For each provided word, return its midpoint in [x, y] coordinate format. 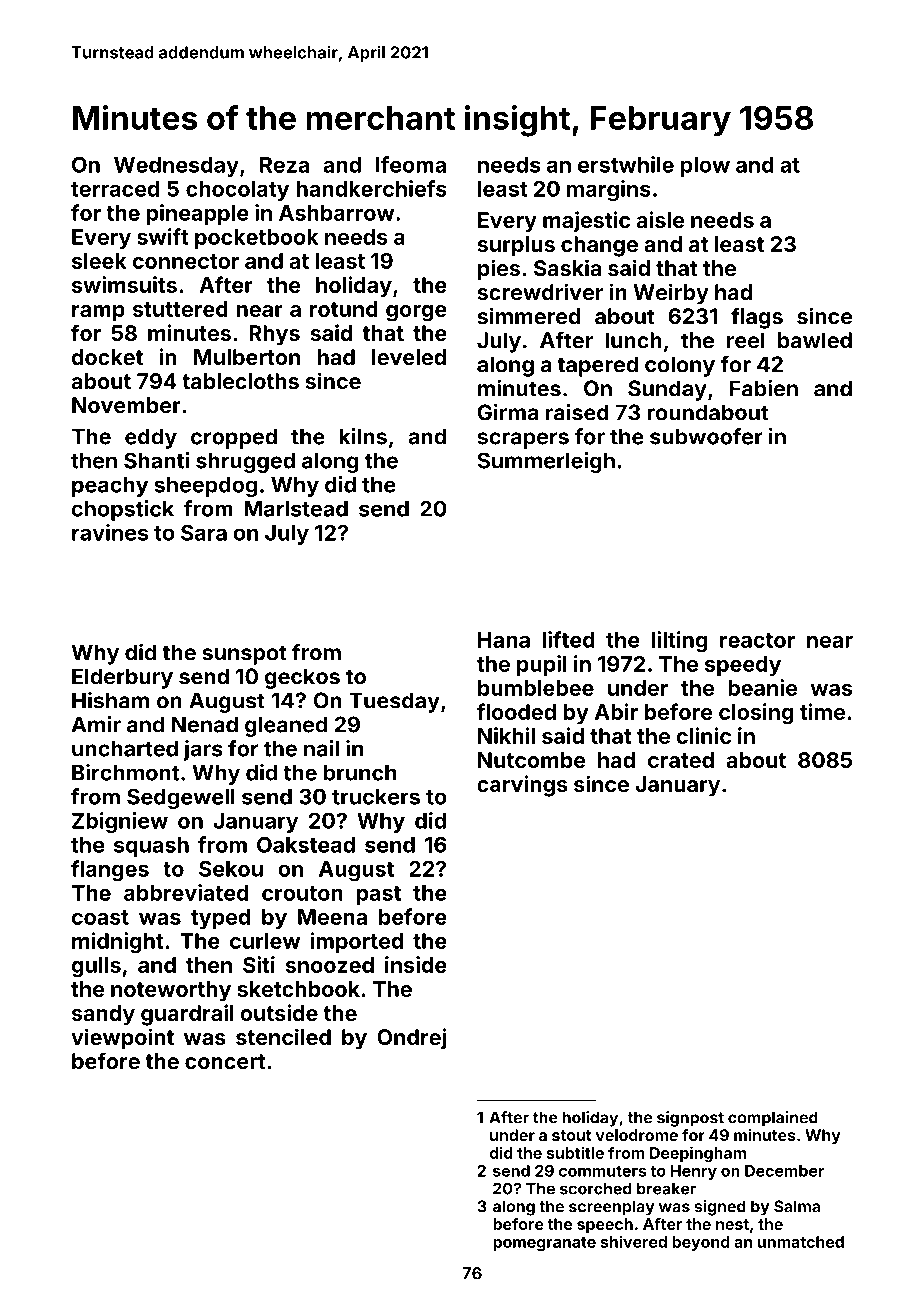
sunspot [244, 655]
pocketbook [256, 239]
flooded [516, 711]
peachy [110, 487]
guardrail [187, 1015]
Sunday [667, 390]
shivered [634, 1241]
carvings [522, 786]
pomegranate [544, 1244]
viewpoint [122, 1039]
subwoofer [706, 436]
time [822, 711]
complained [773, 1119]
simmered [528, 316]
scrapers [523, 440]
